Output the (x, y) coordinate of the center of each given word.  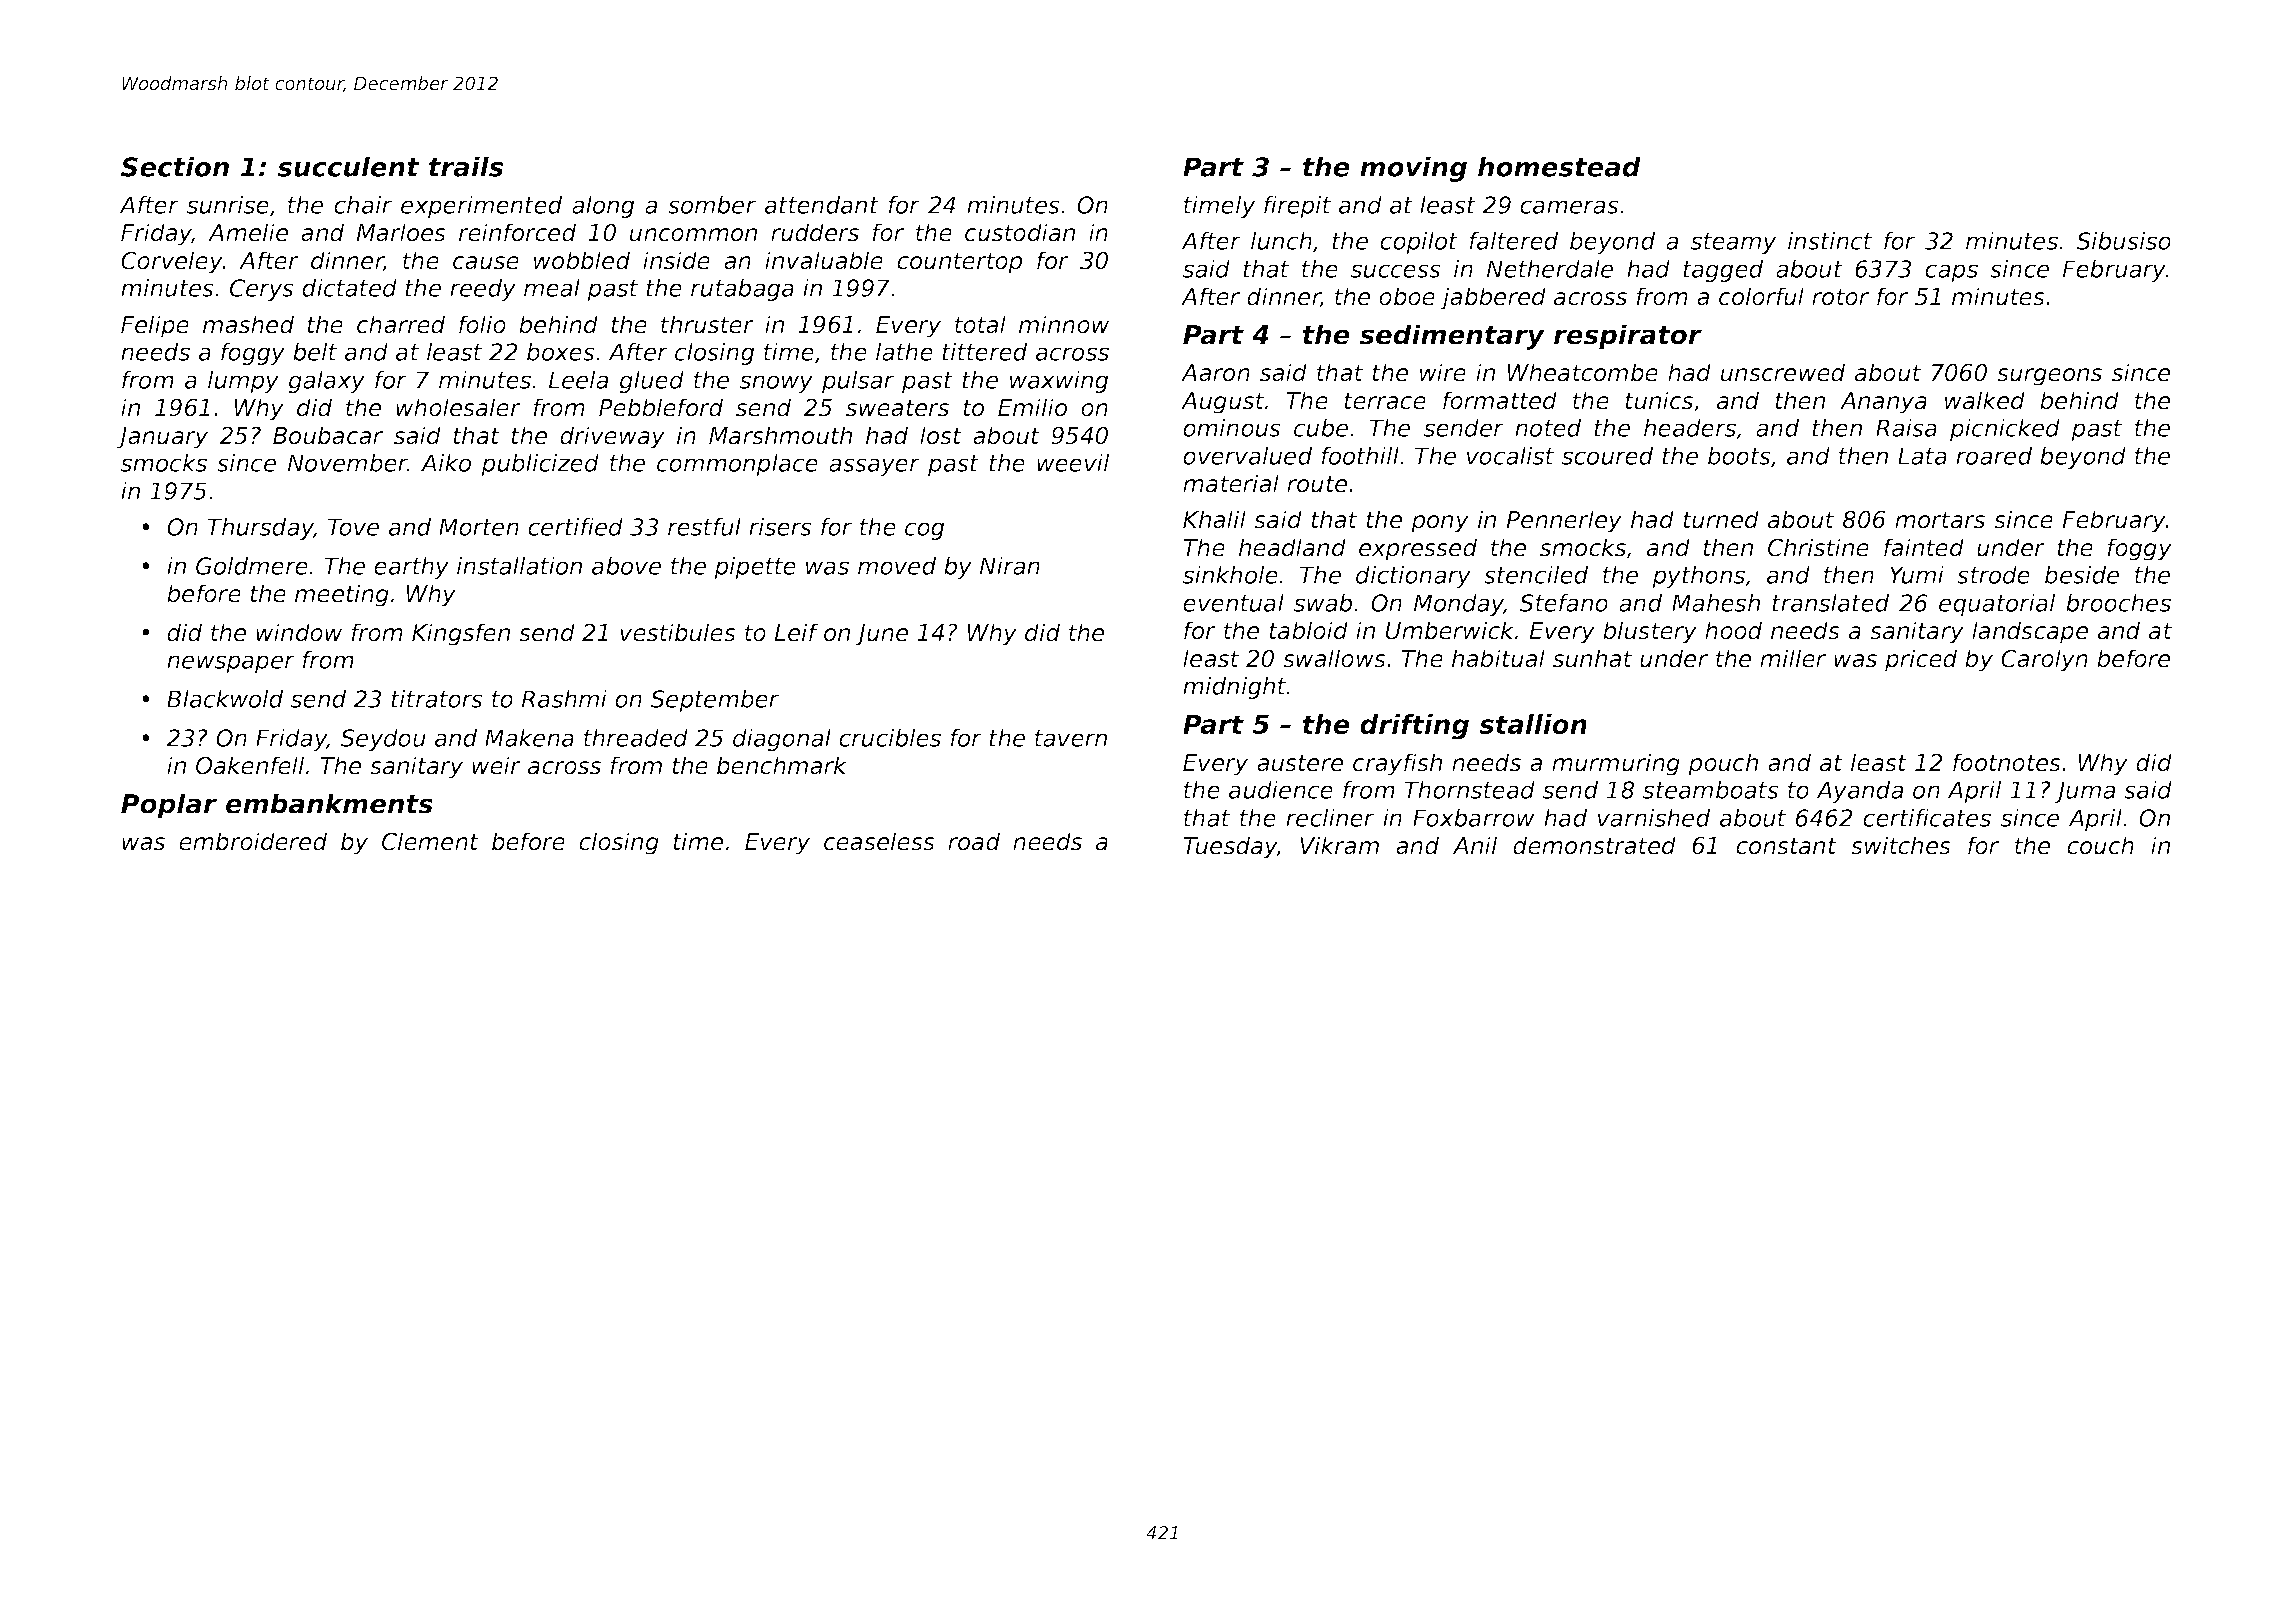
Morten (479, 527)
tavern (1071, 738)
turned (1721, 519)
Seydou (383, 740)
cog (924, 531)
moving (1413, 169)
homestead (1559, 166)
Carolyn (2044, 660)
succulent (348, 166)
